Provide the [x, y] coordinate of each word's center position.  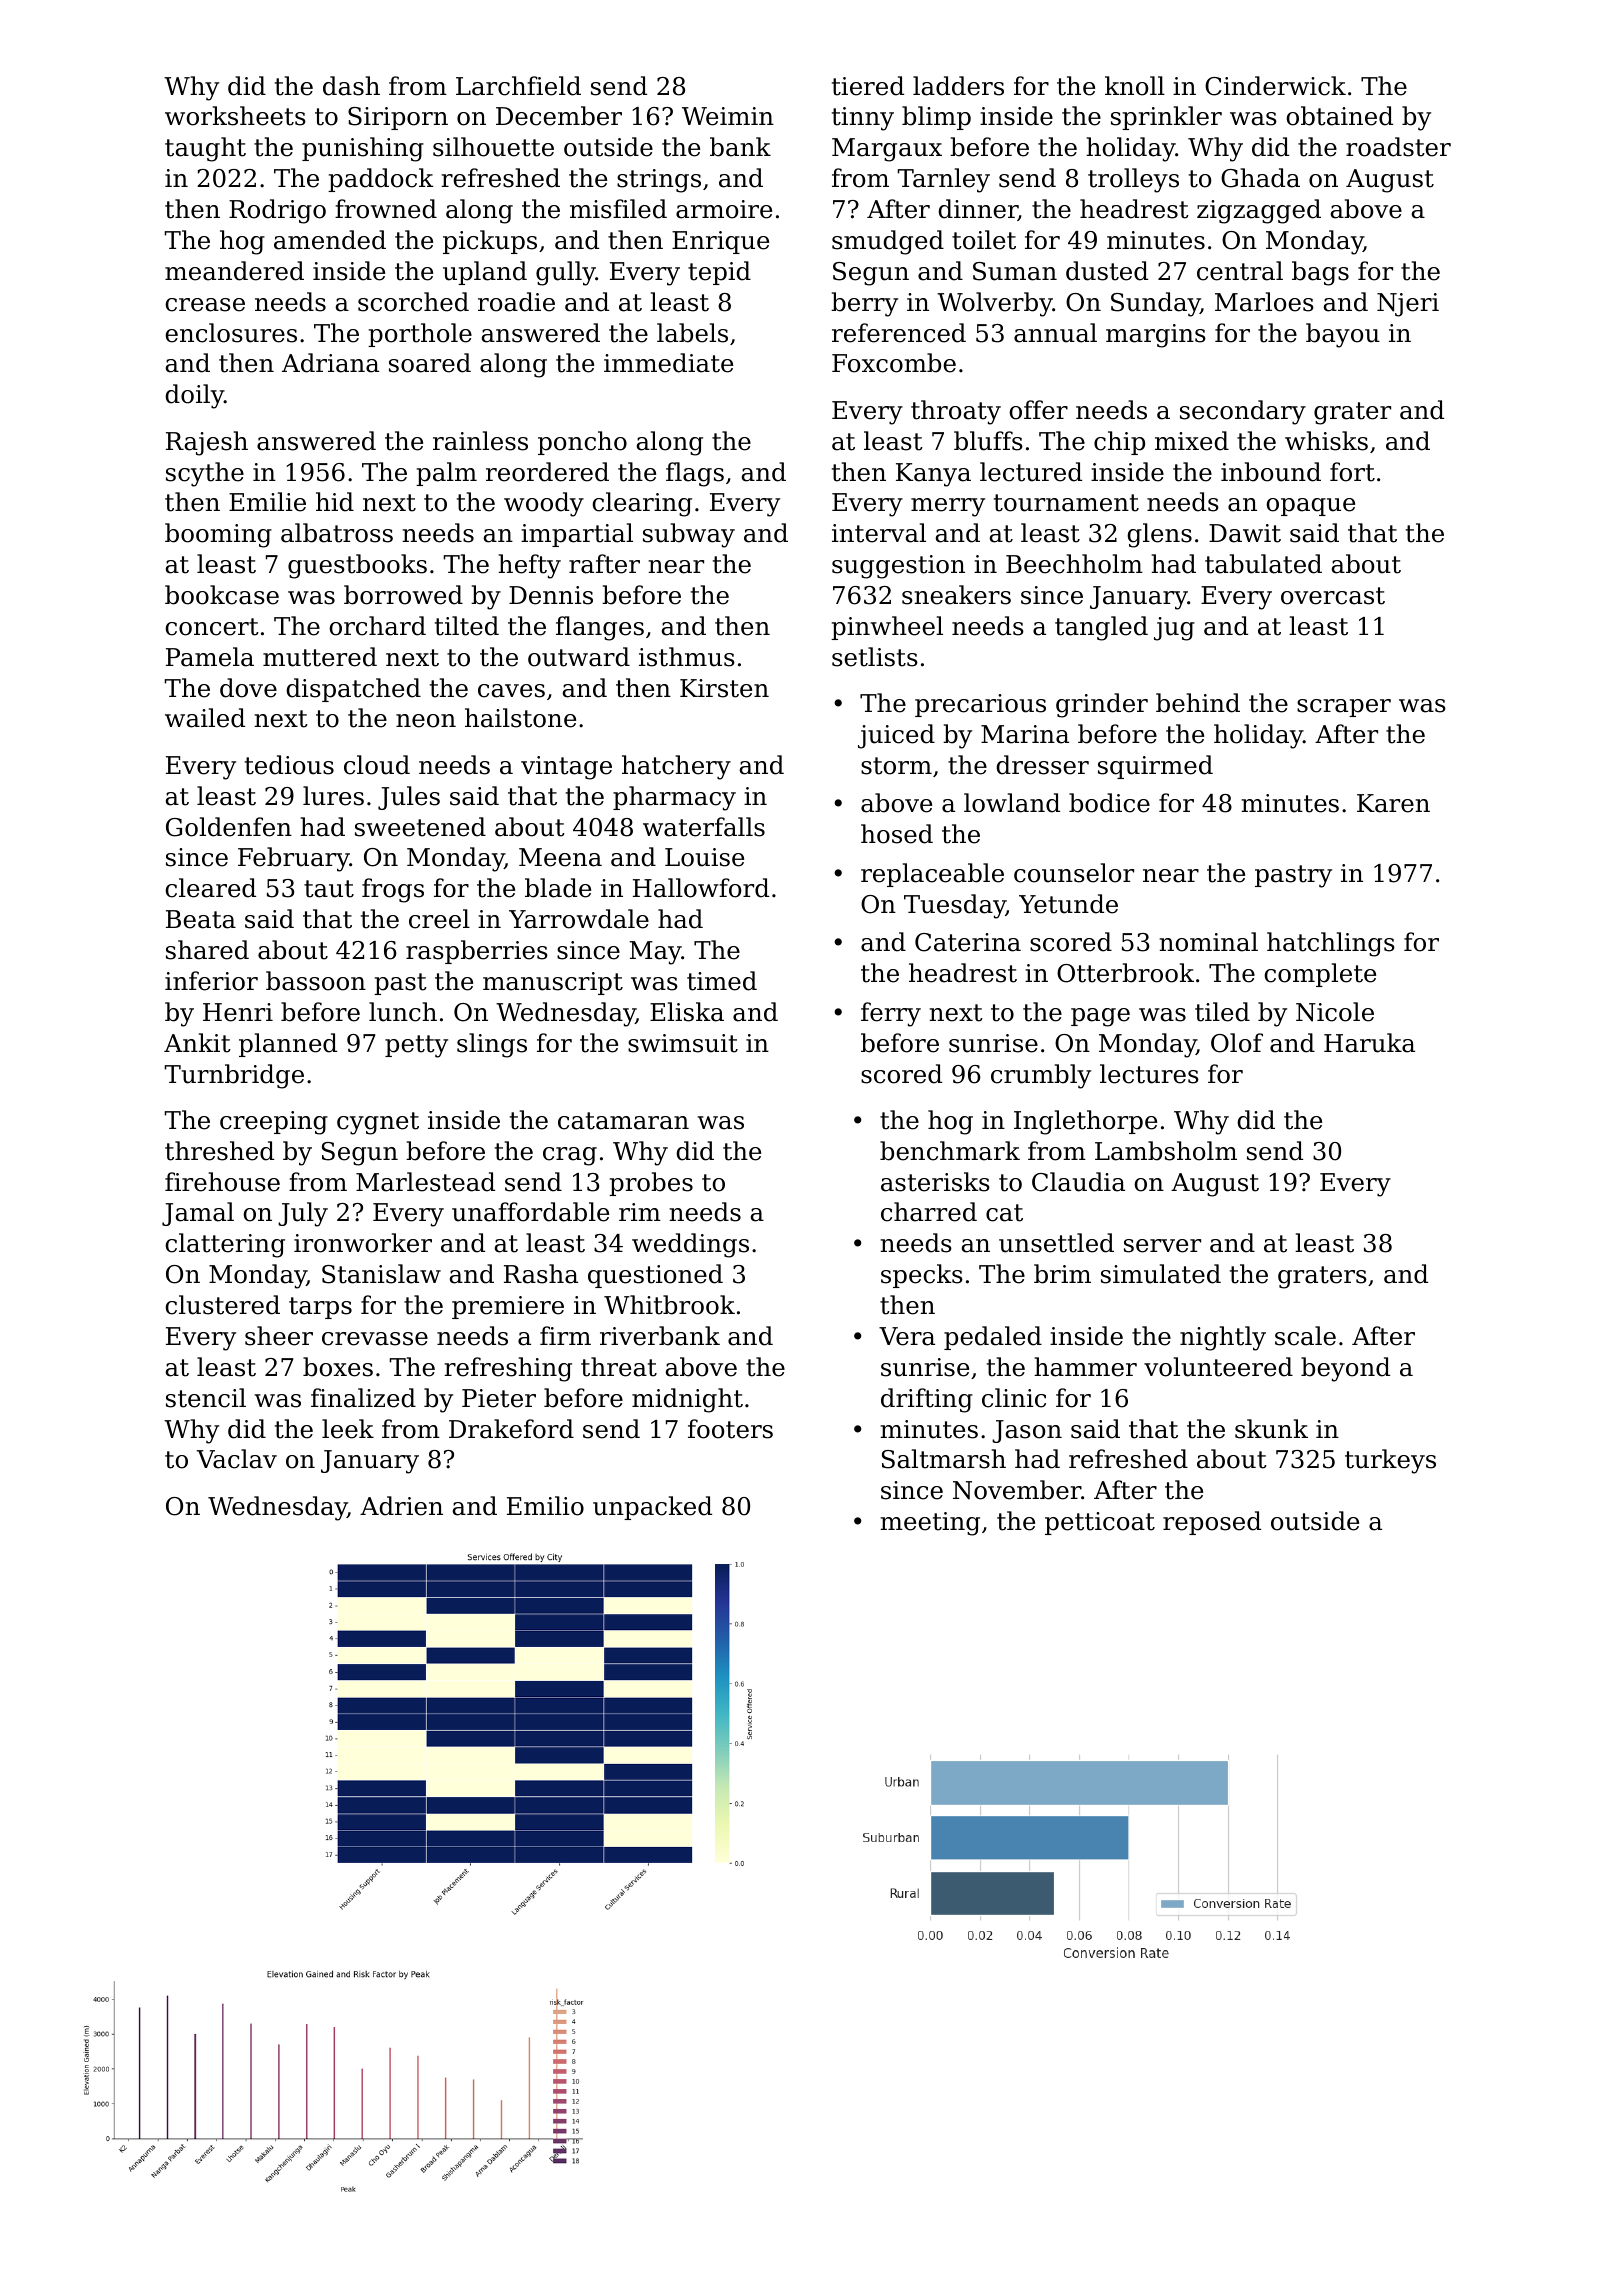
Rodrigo [277, 211]
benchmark [950, 1151]
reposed [1212, 1523]
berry [864, 304]
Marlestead [425, 1182]
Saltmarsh [944, 1459]
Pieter [499, 1398]
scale [1305, 1336]
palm [446, 474]
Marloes [1264, 302]
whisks [1326, 441]
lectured [1031, 472]
